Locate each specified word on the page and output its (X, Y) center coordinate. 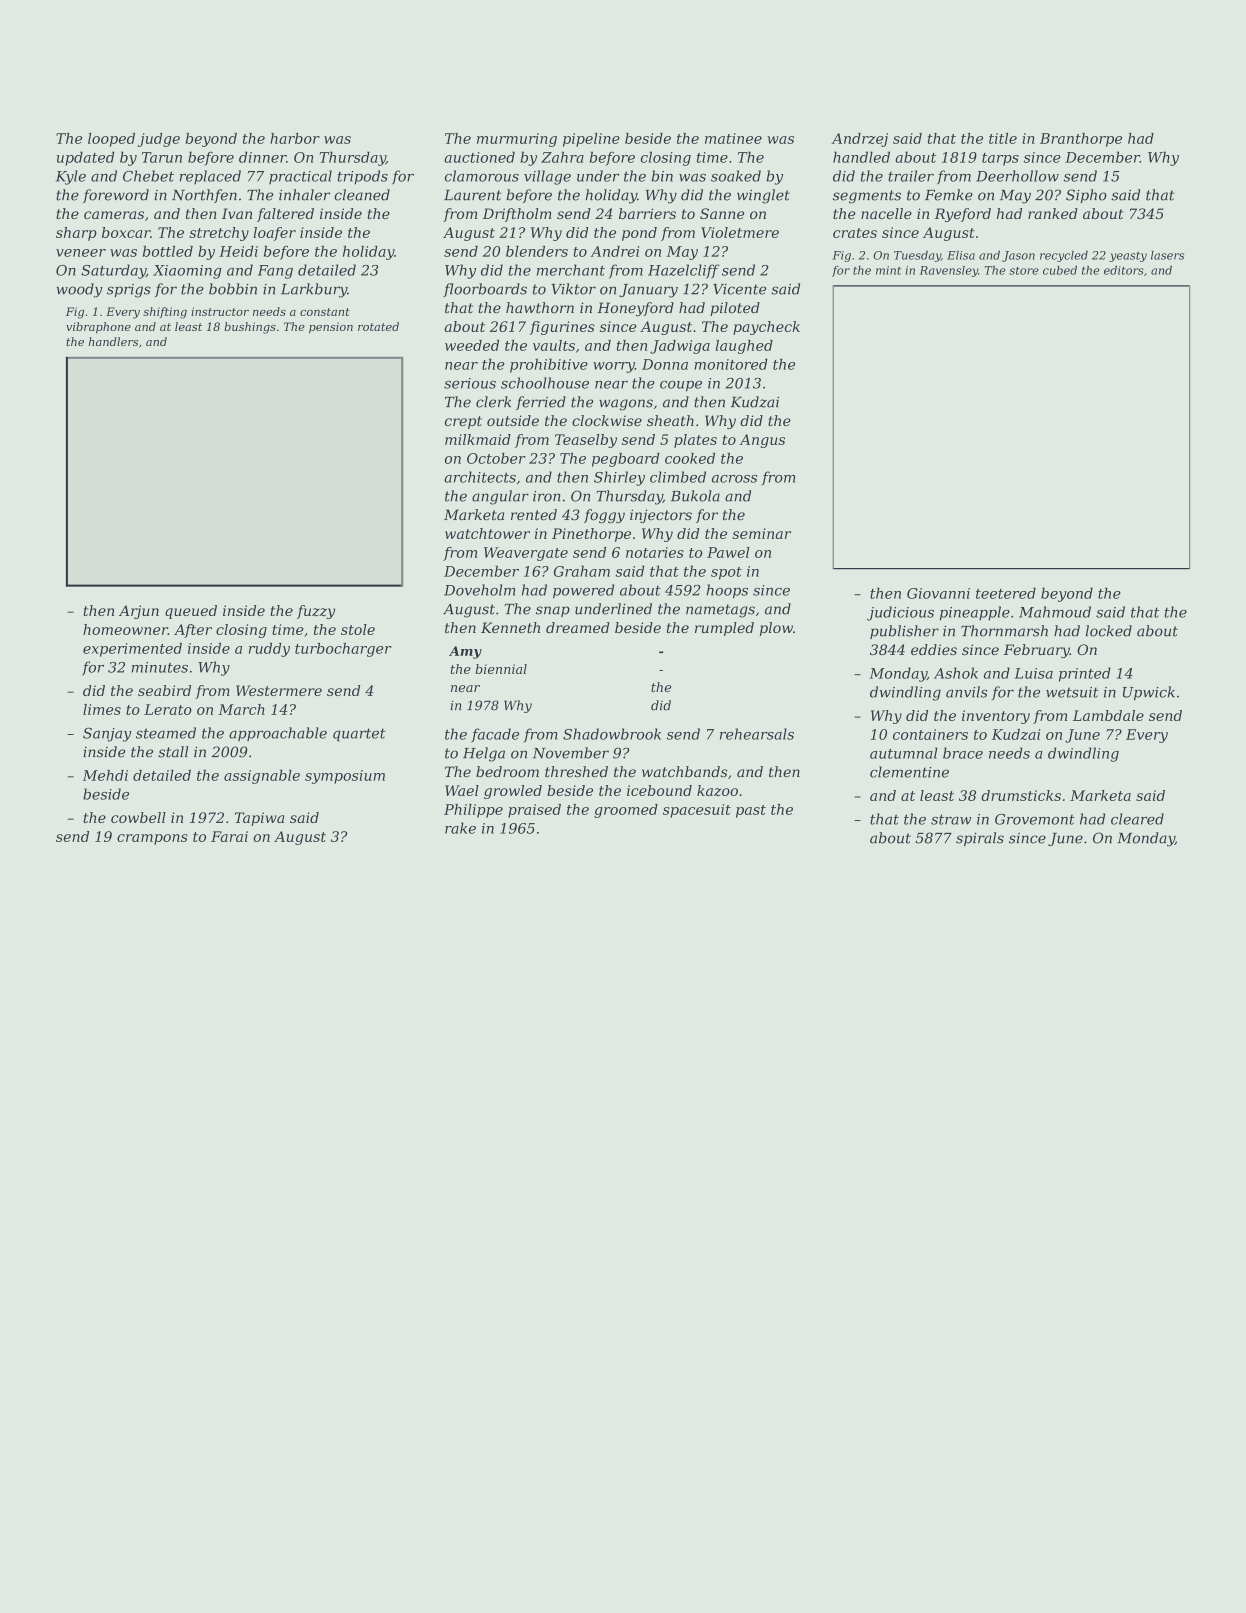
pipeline (591, 140)
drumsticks (1021, 795)
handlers (113, 341)
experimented (132, 650)
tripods (363, 177)
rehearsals (757, 734)
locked (1109, 631)
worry (614, 367)
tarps (1000, 159)
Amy (465, 652)
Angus (762, 441)
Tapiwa (259, 819)
